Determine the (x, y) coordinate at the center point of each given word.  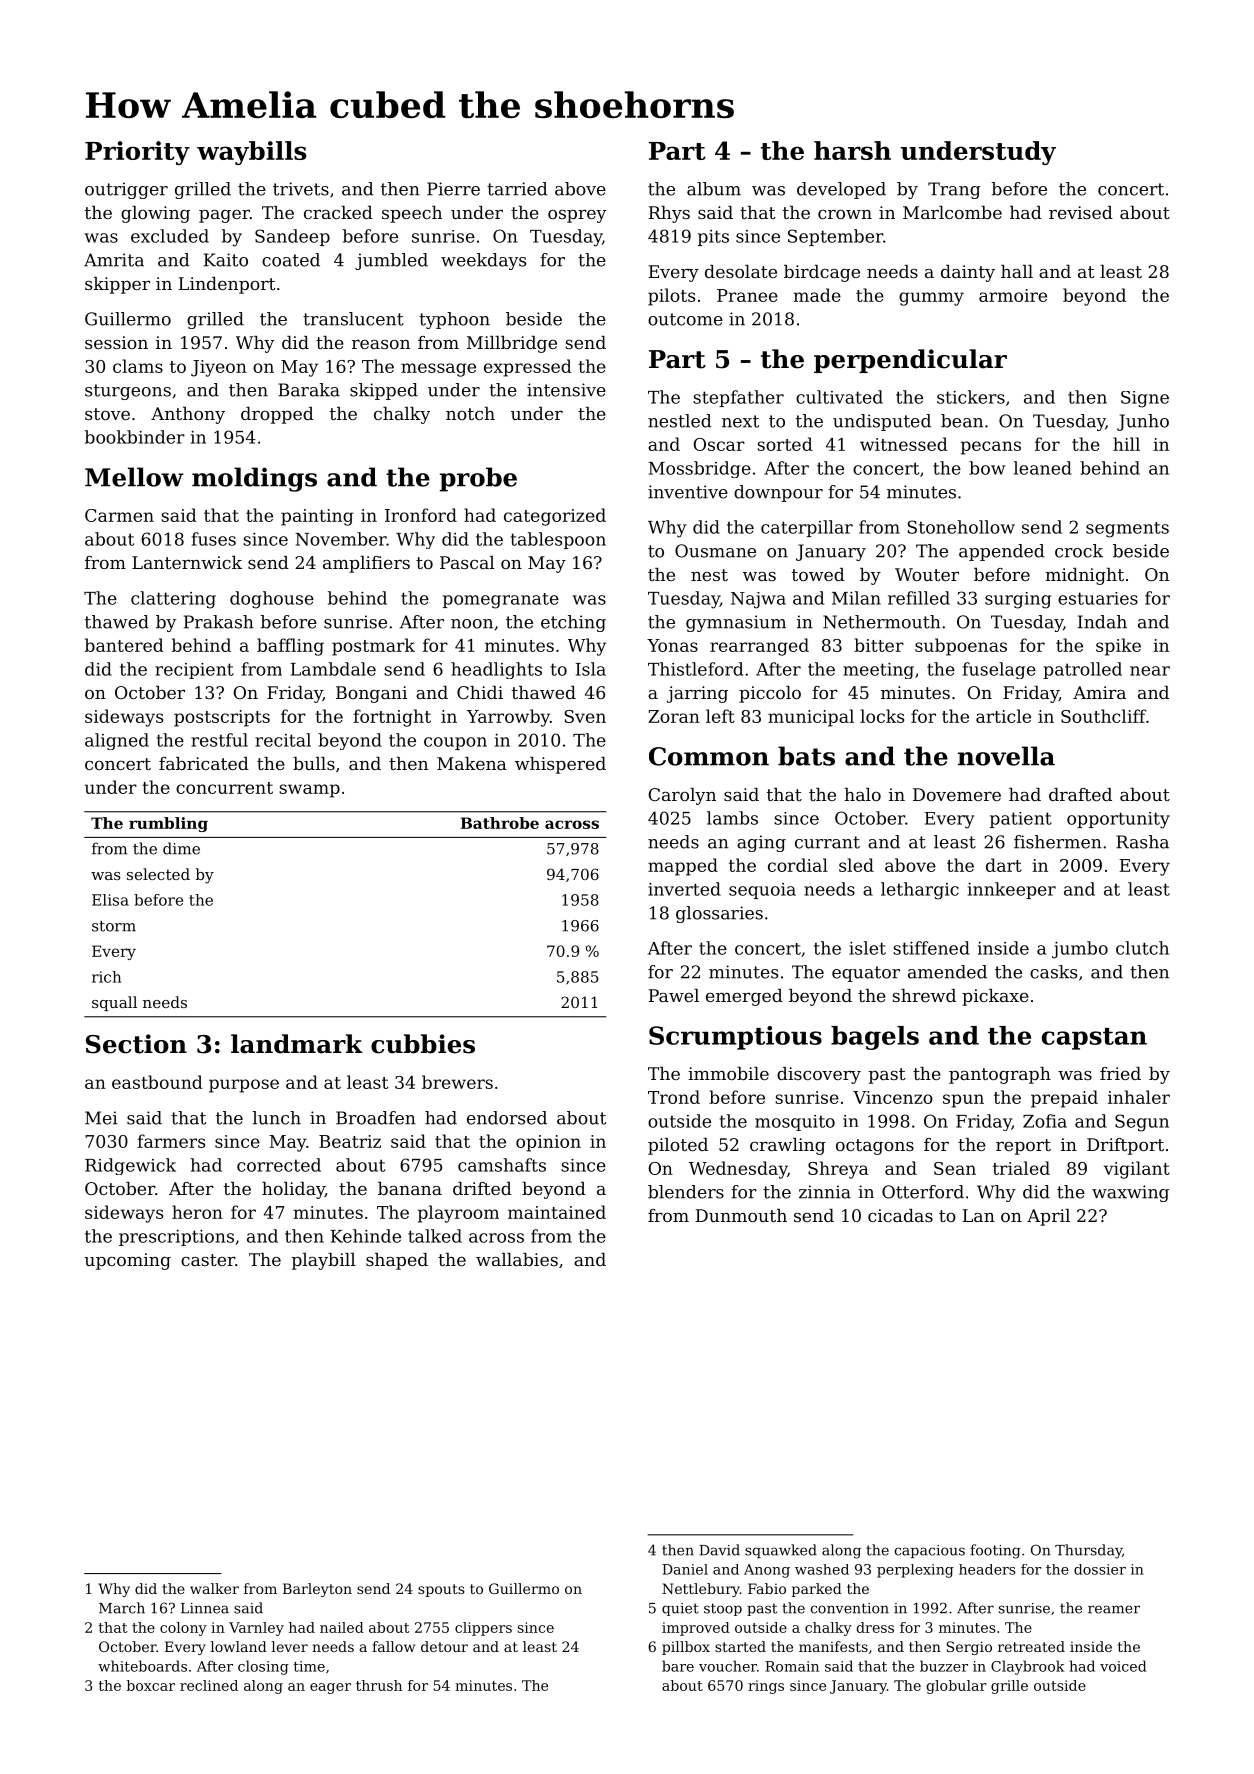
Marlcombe (952, 212)
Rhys (669, 214)
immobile (728, 1073)
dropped (277, 415)
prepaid (1064, 1099)
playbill (324, 1261)
